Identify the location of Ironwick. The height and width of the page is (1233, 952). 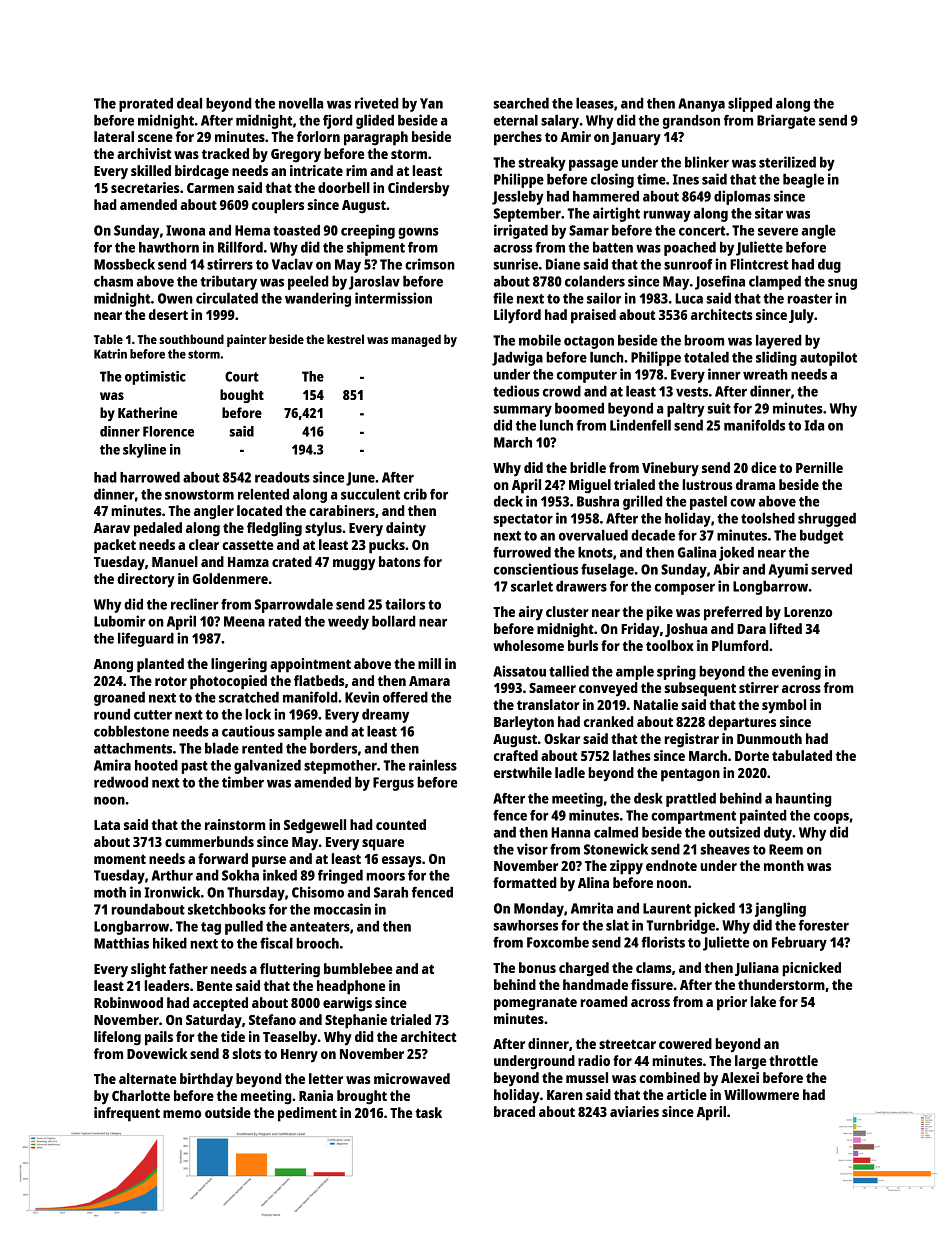
(172, 892).
